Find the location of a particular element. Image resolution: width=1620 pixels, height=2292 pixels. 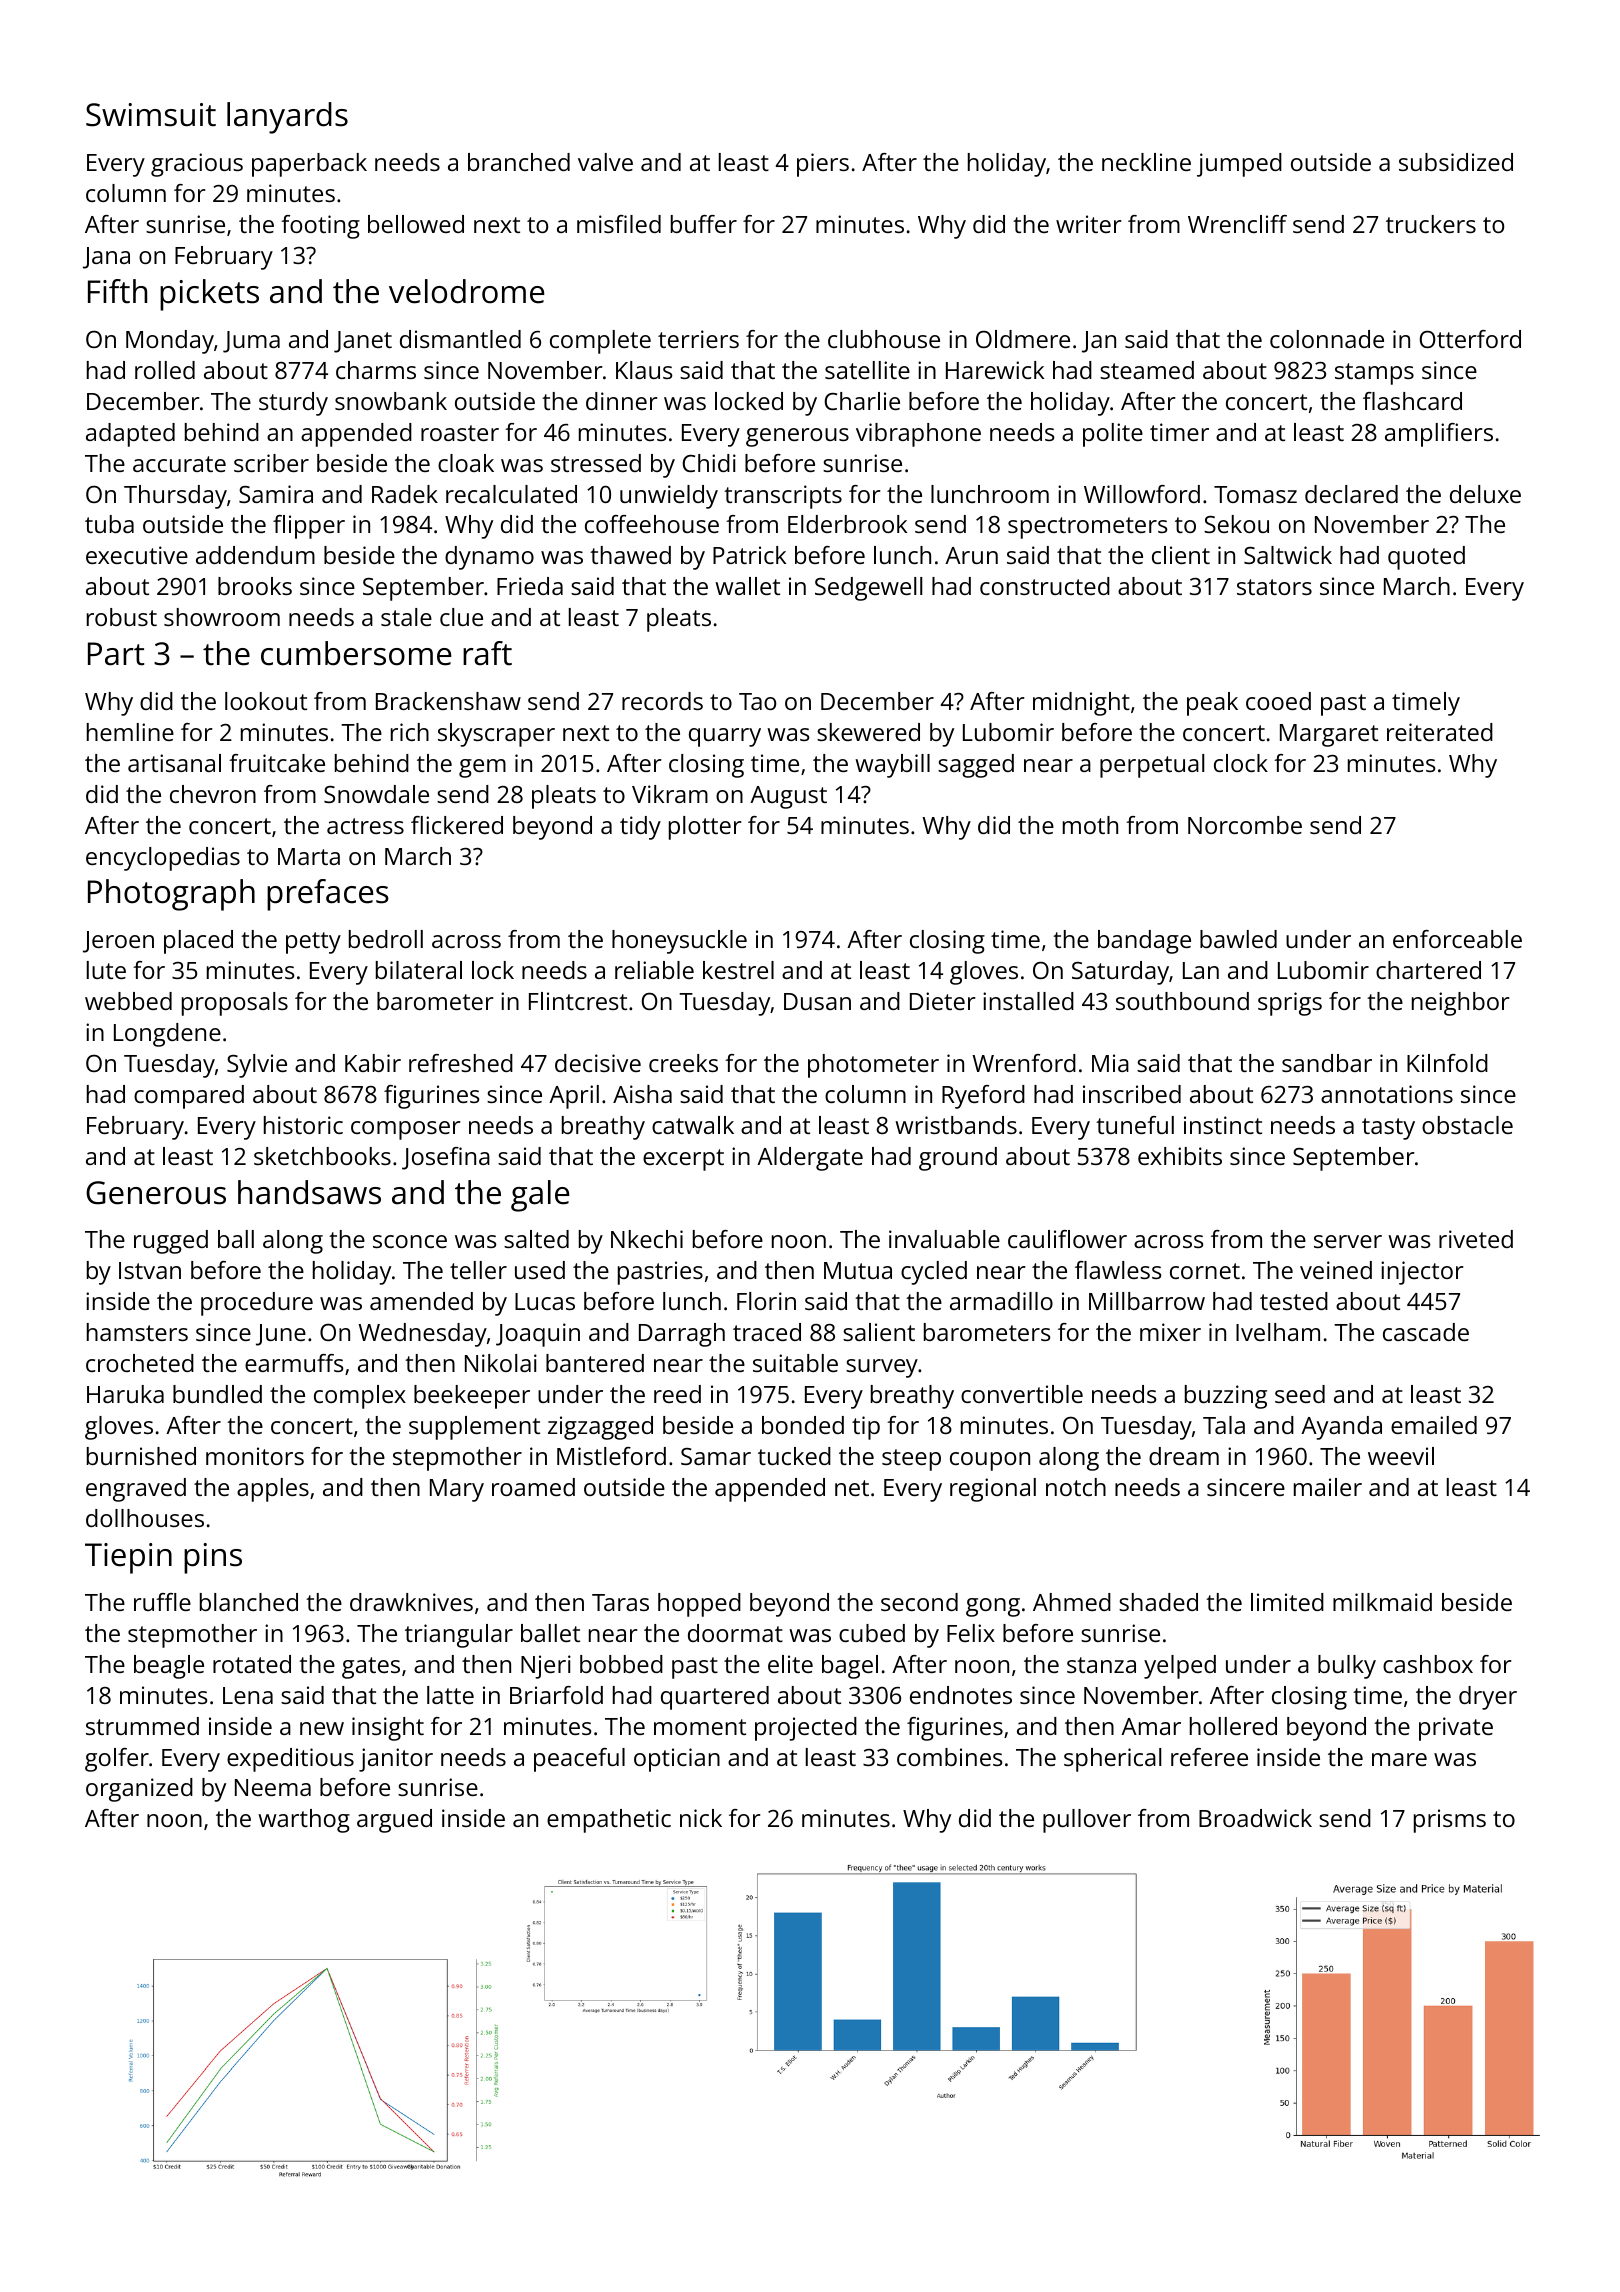

Dieter is located at coordinates (943, 1001).
